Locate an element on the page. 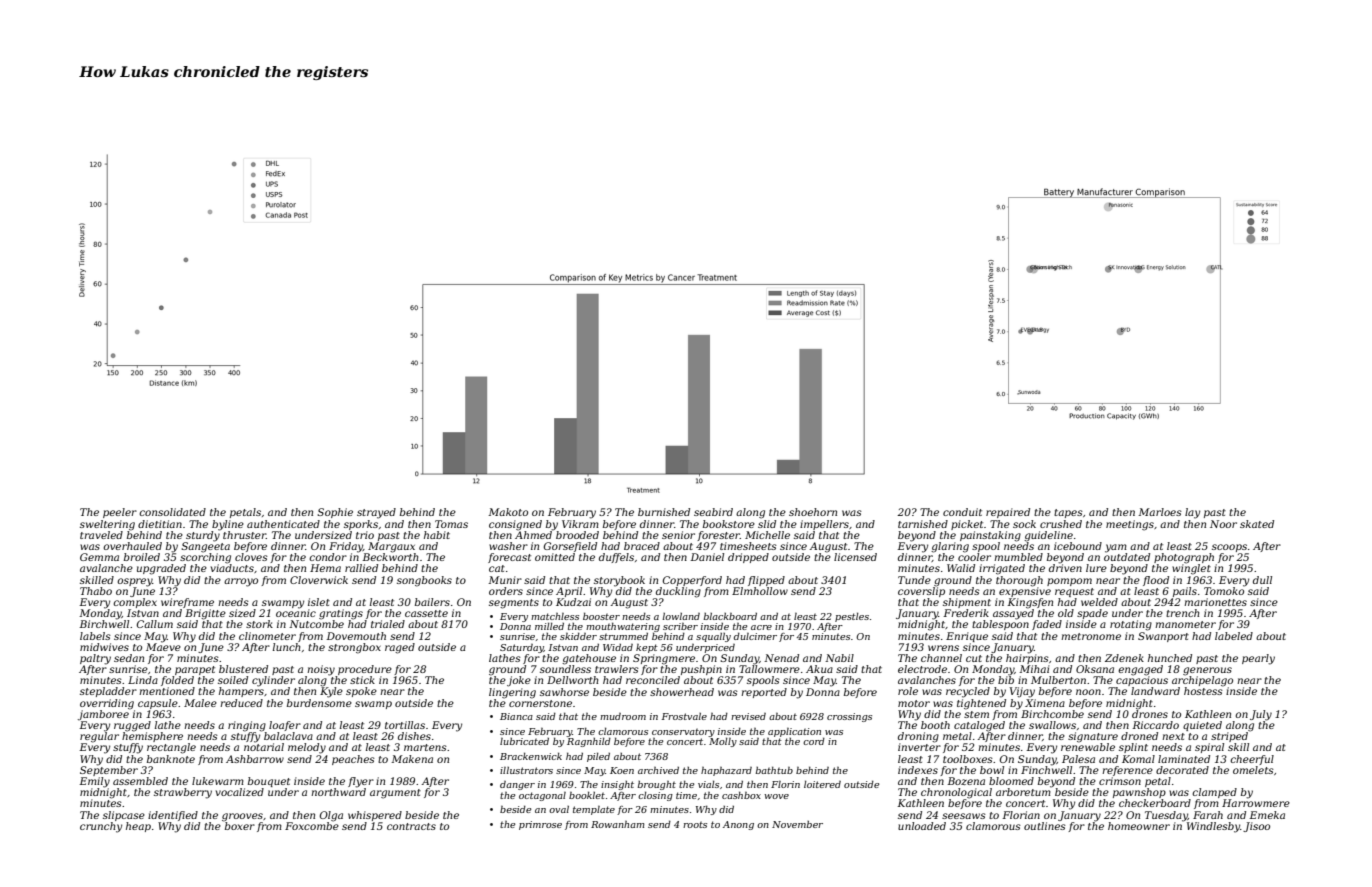  burnished is located at coordinates (664, 512).
